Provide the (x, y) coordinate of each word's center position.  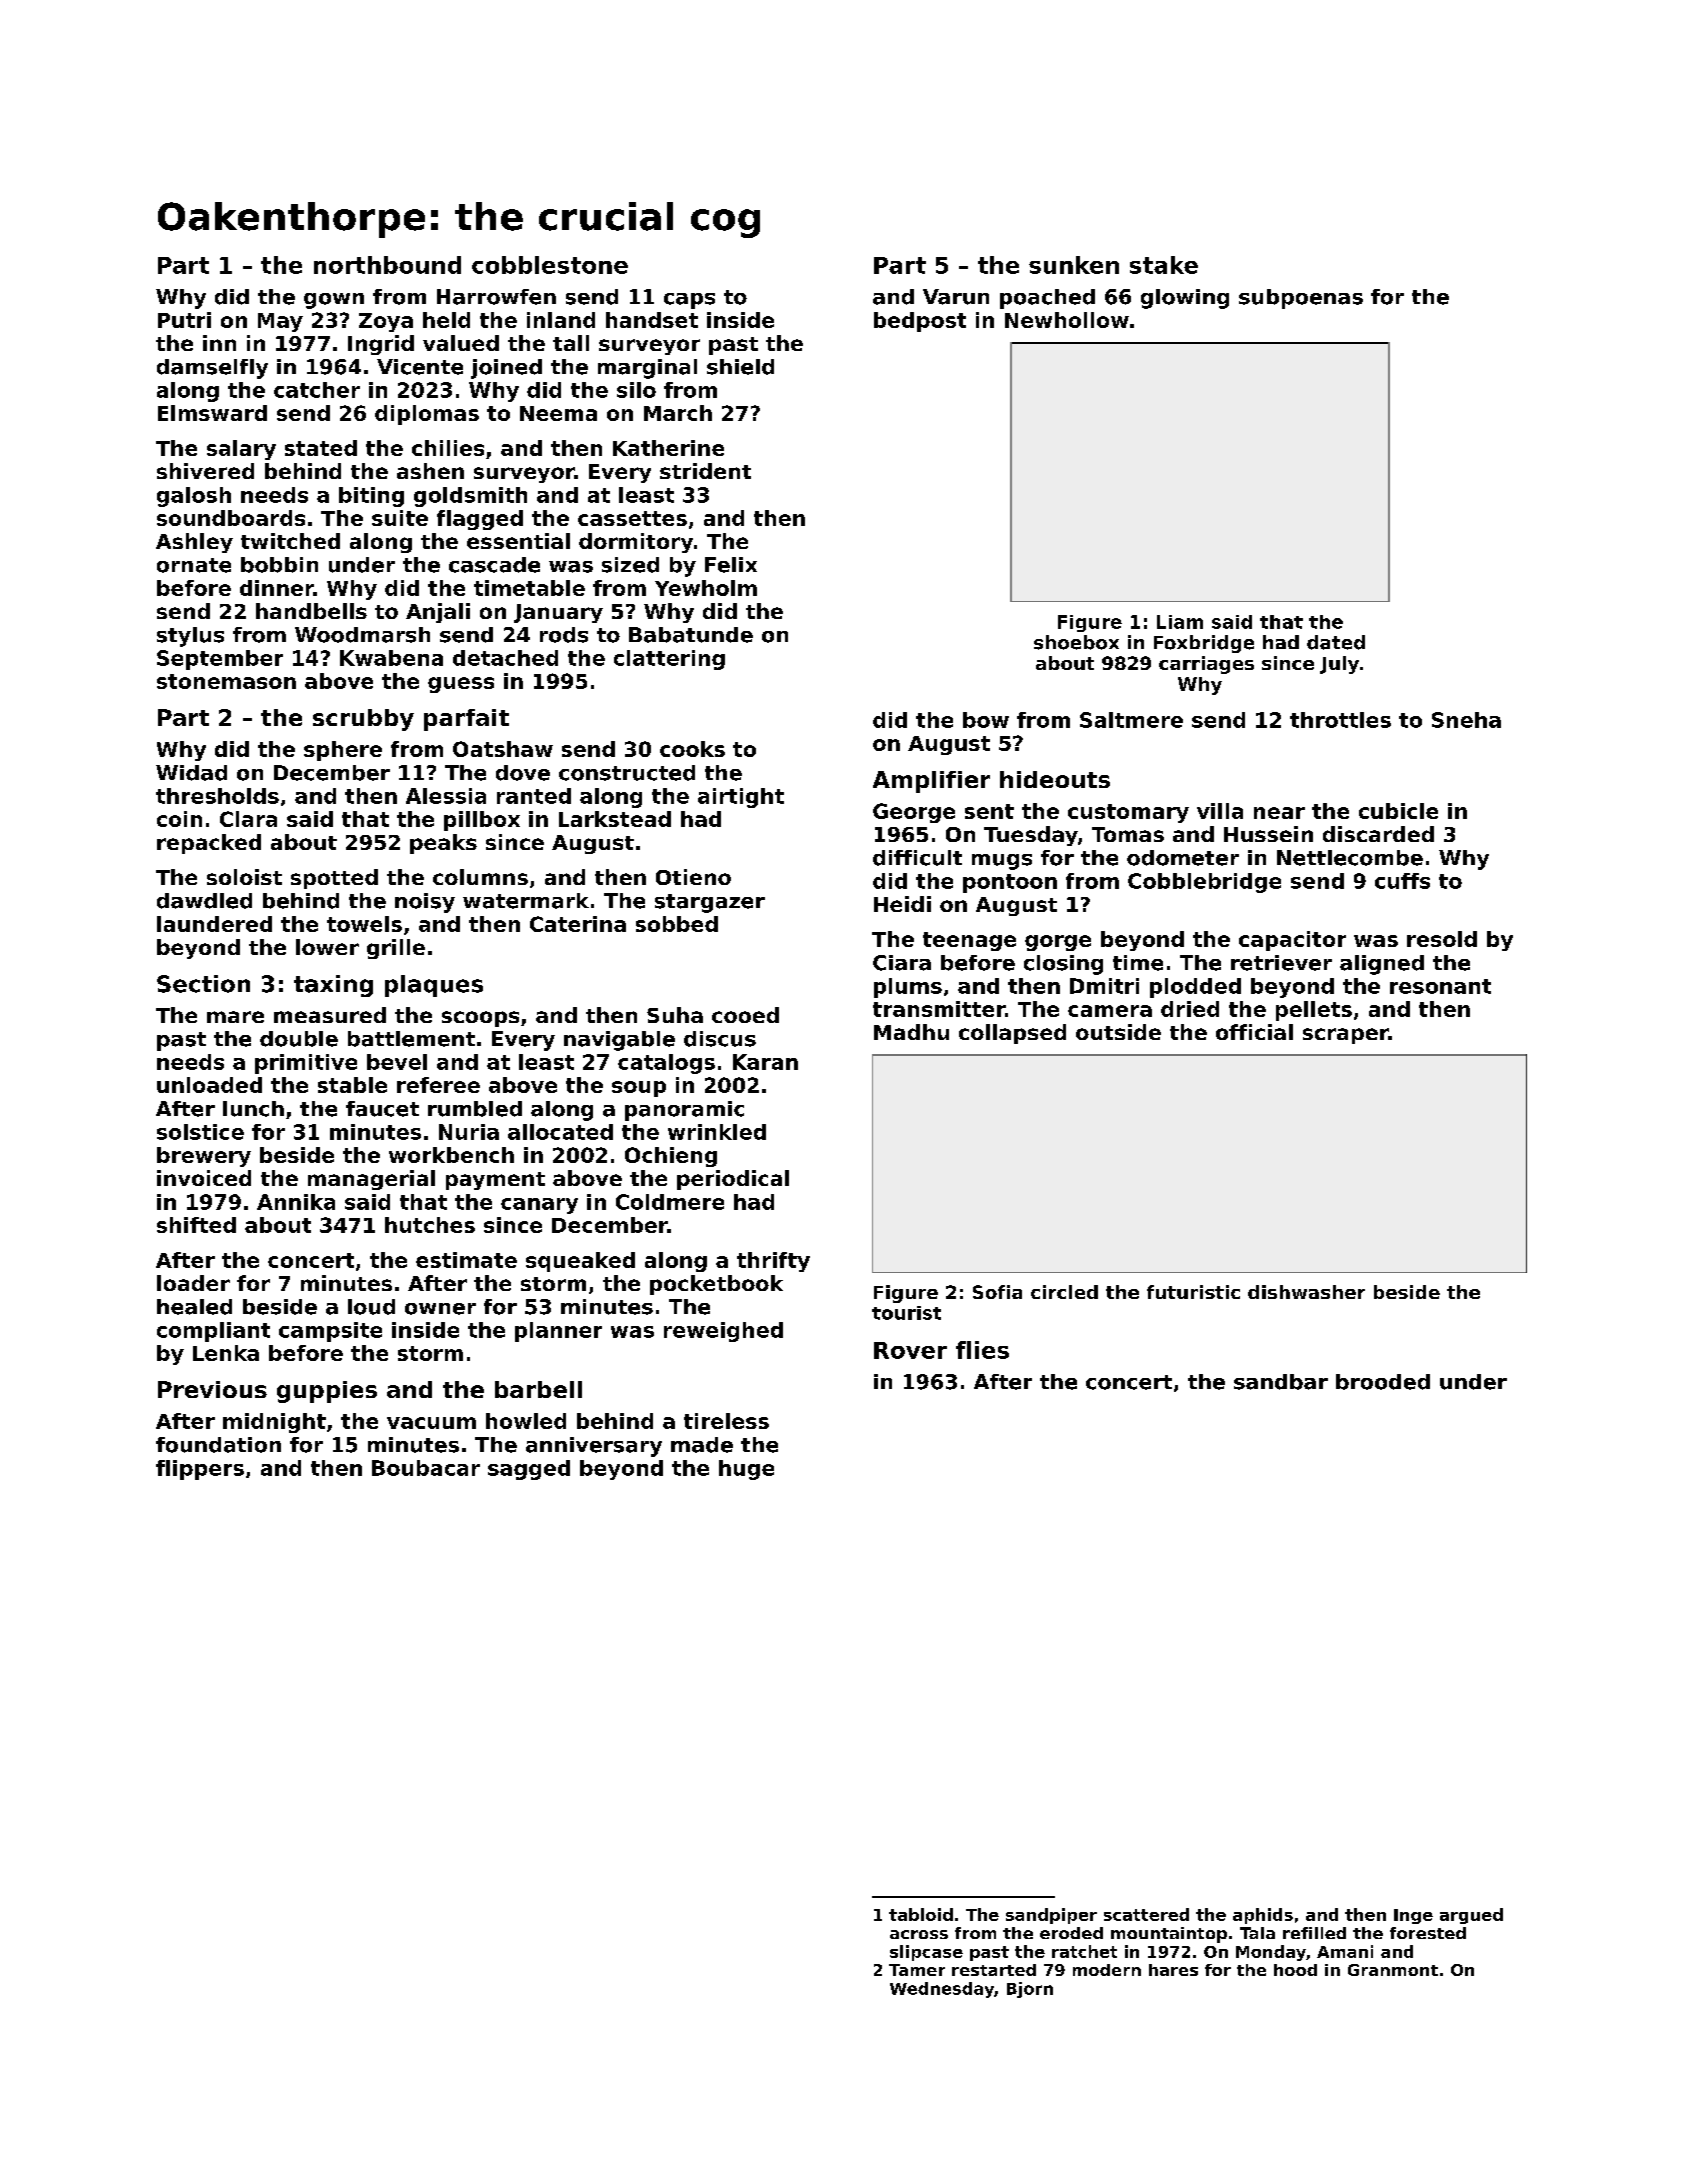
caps (689, 301)
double (299, 1039)
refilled (1314, 1933)
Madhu (911, 1032)
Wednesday (942, 1990)
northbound (387, 265)
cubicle (1398, 811)
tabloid (921, 1914)
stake (1164, 265)
